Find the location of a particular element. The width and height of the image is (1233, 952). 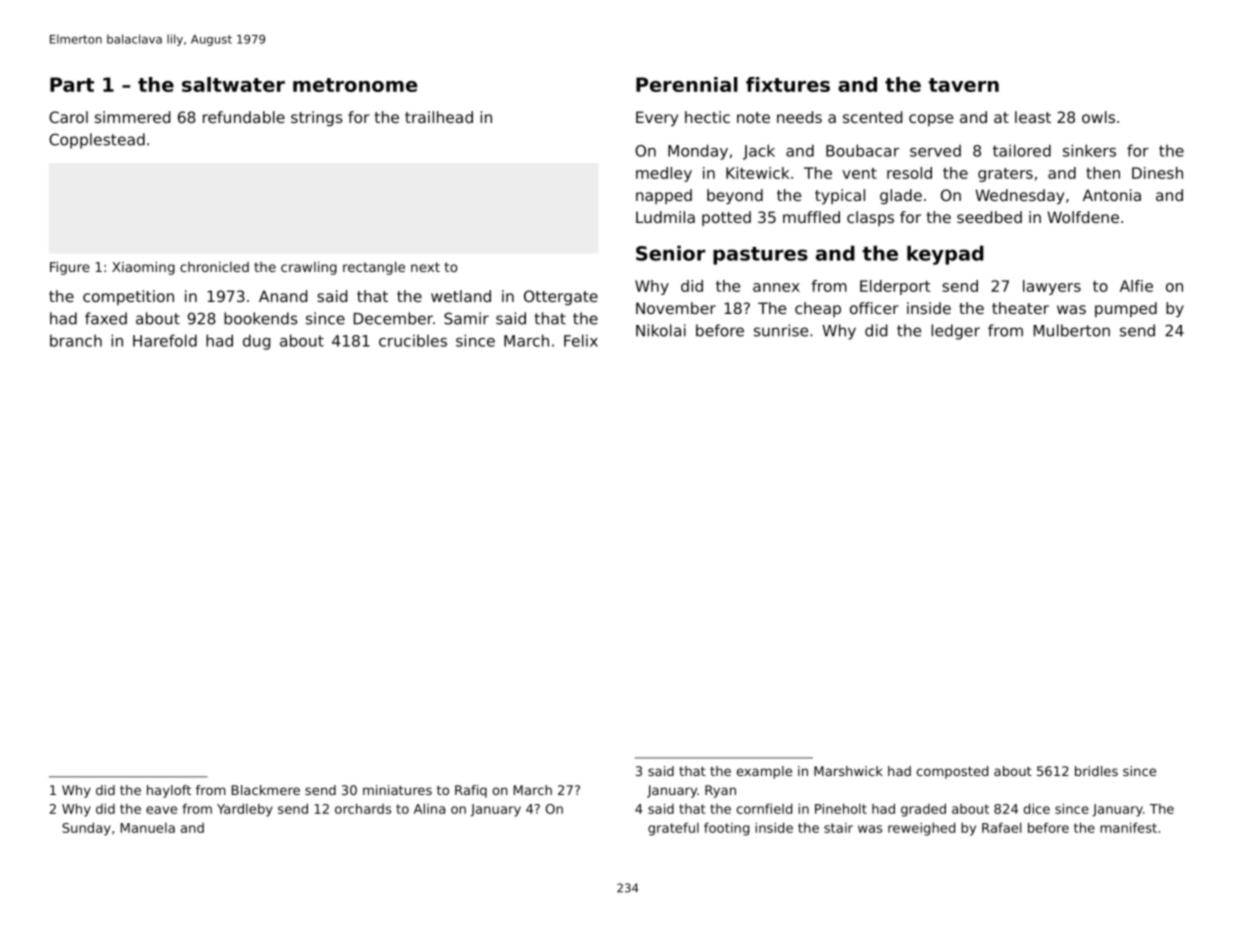

saltwater is located at coordinates (233, 84).
